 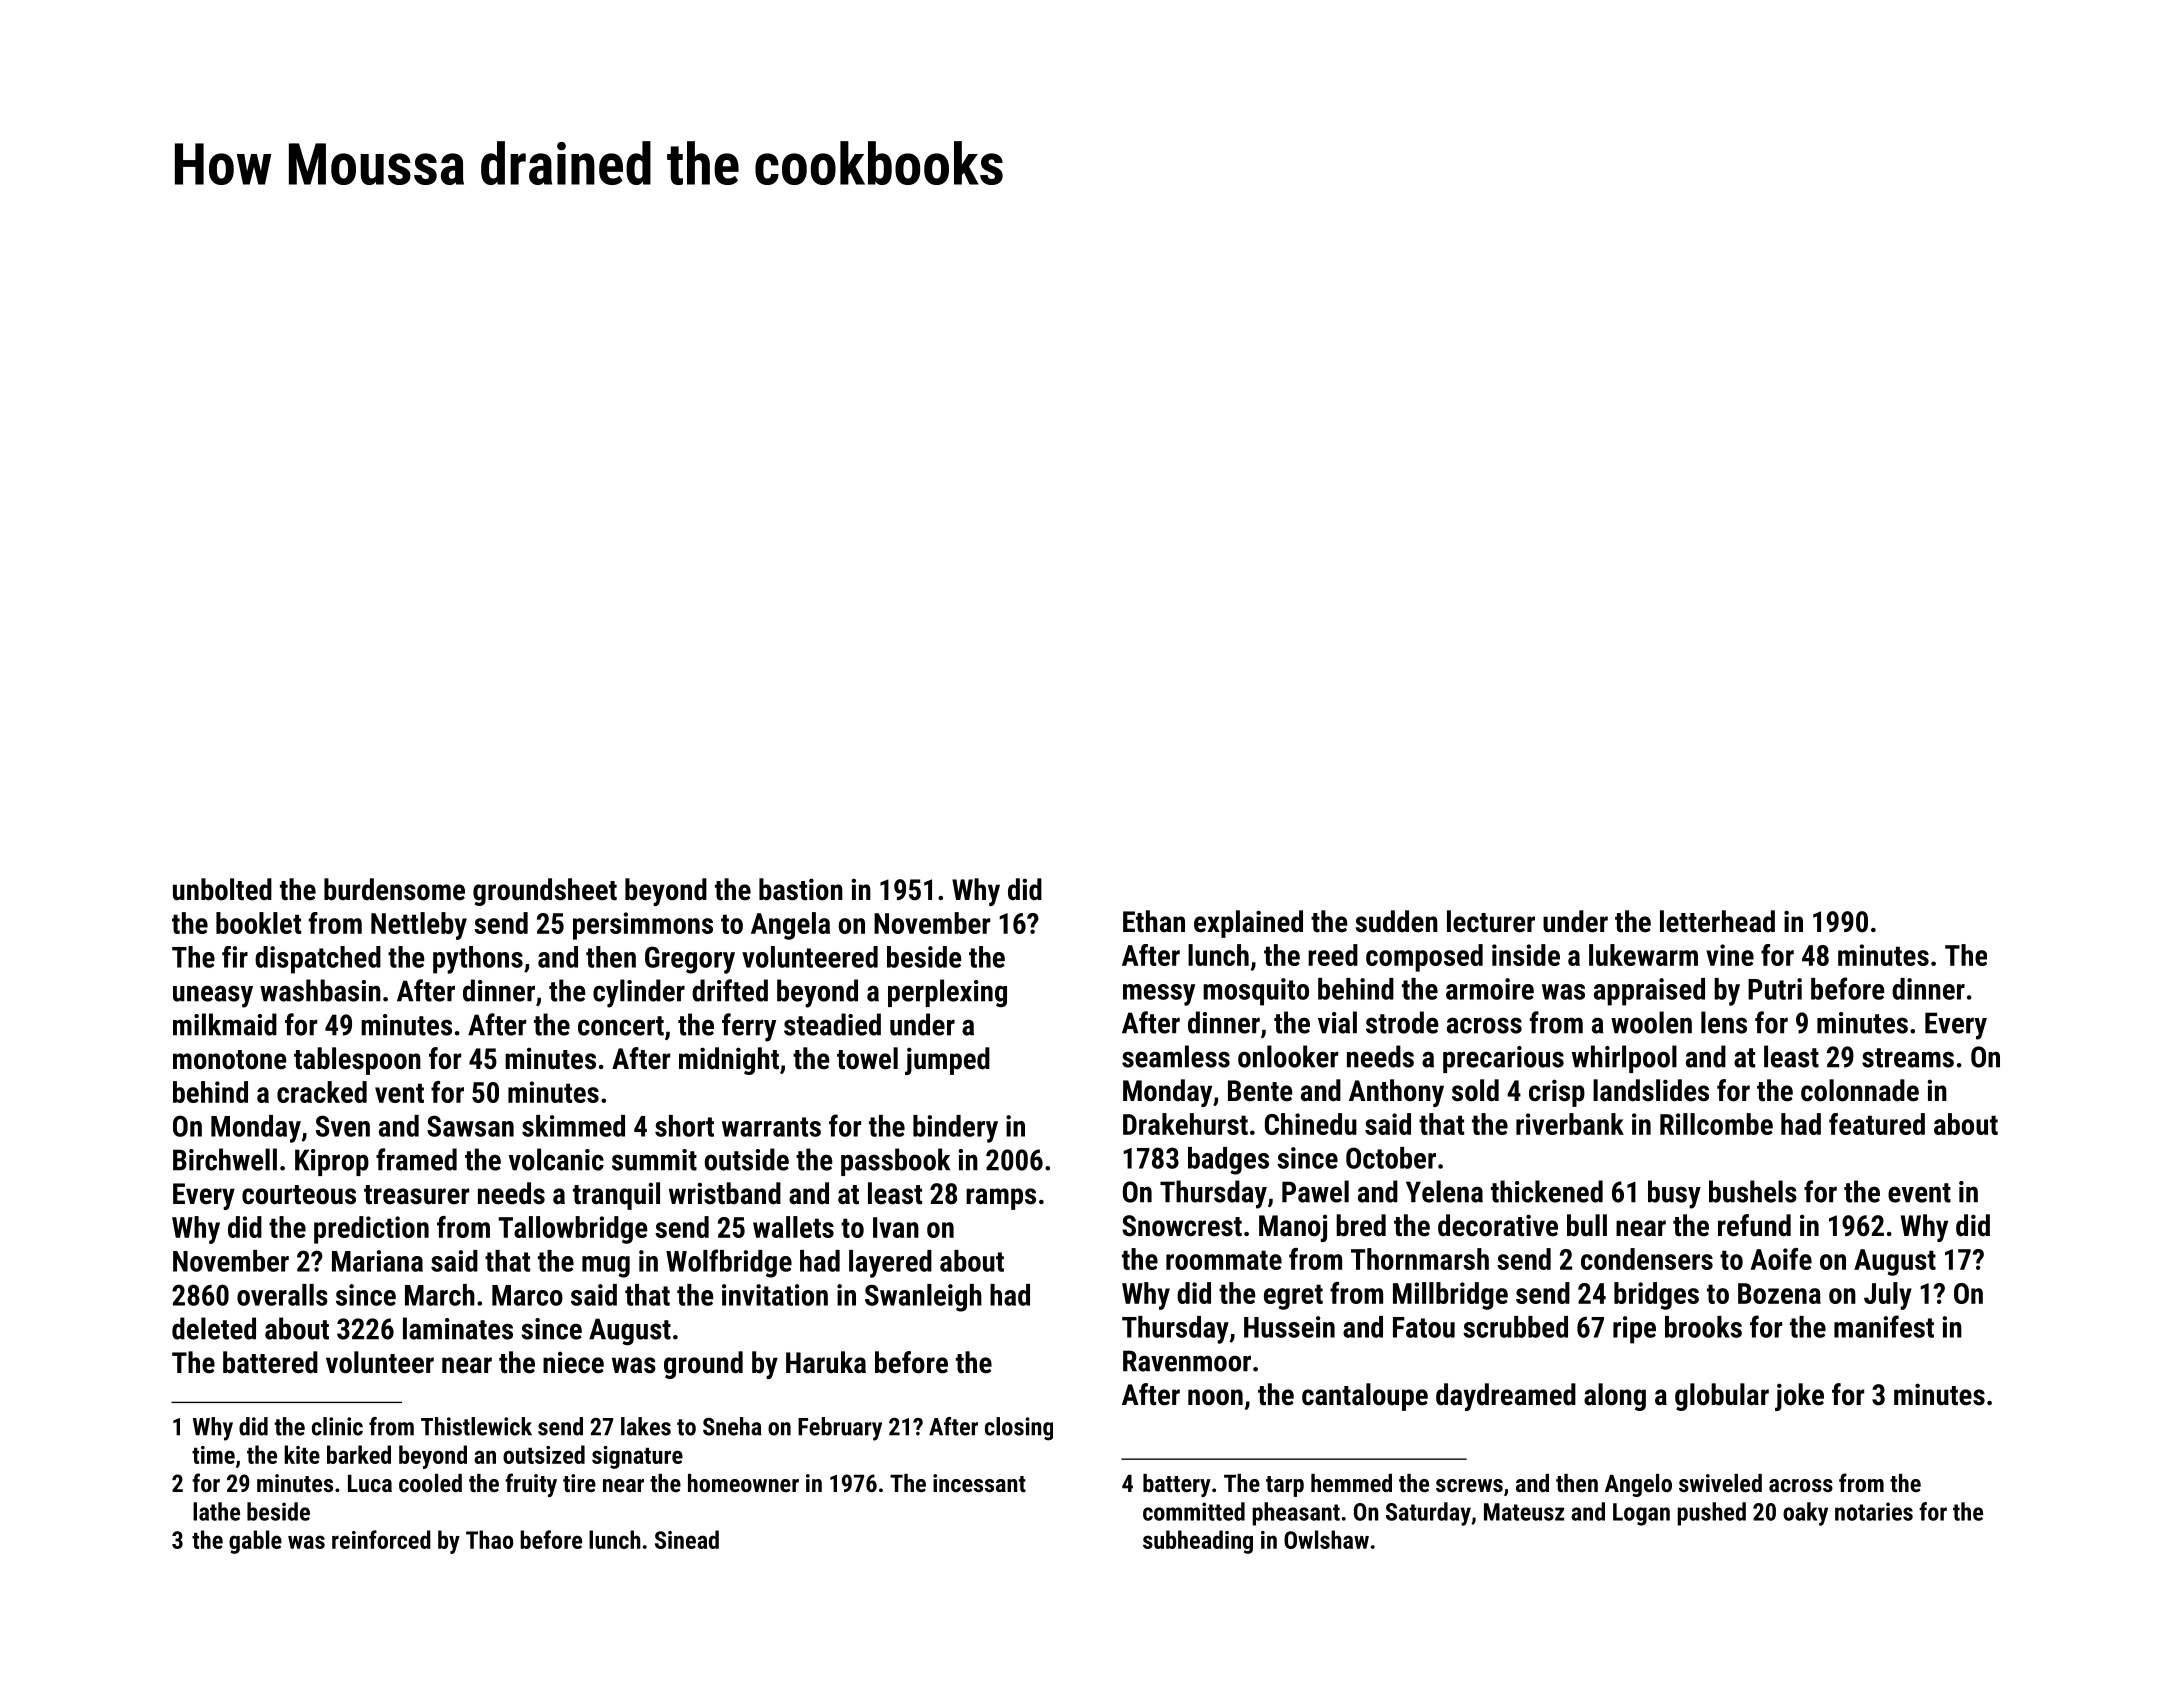 I want to click on Ethan, so click(x=1154, y=921).
